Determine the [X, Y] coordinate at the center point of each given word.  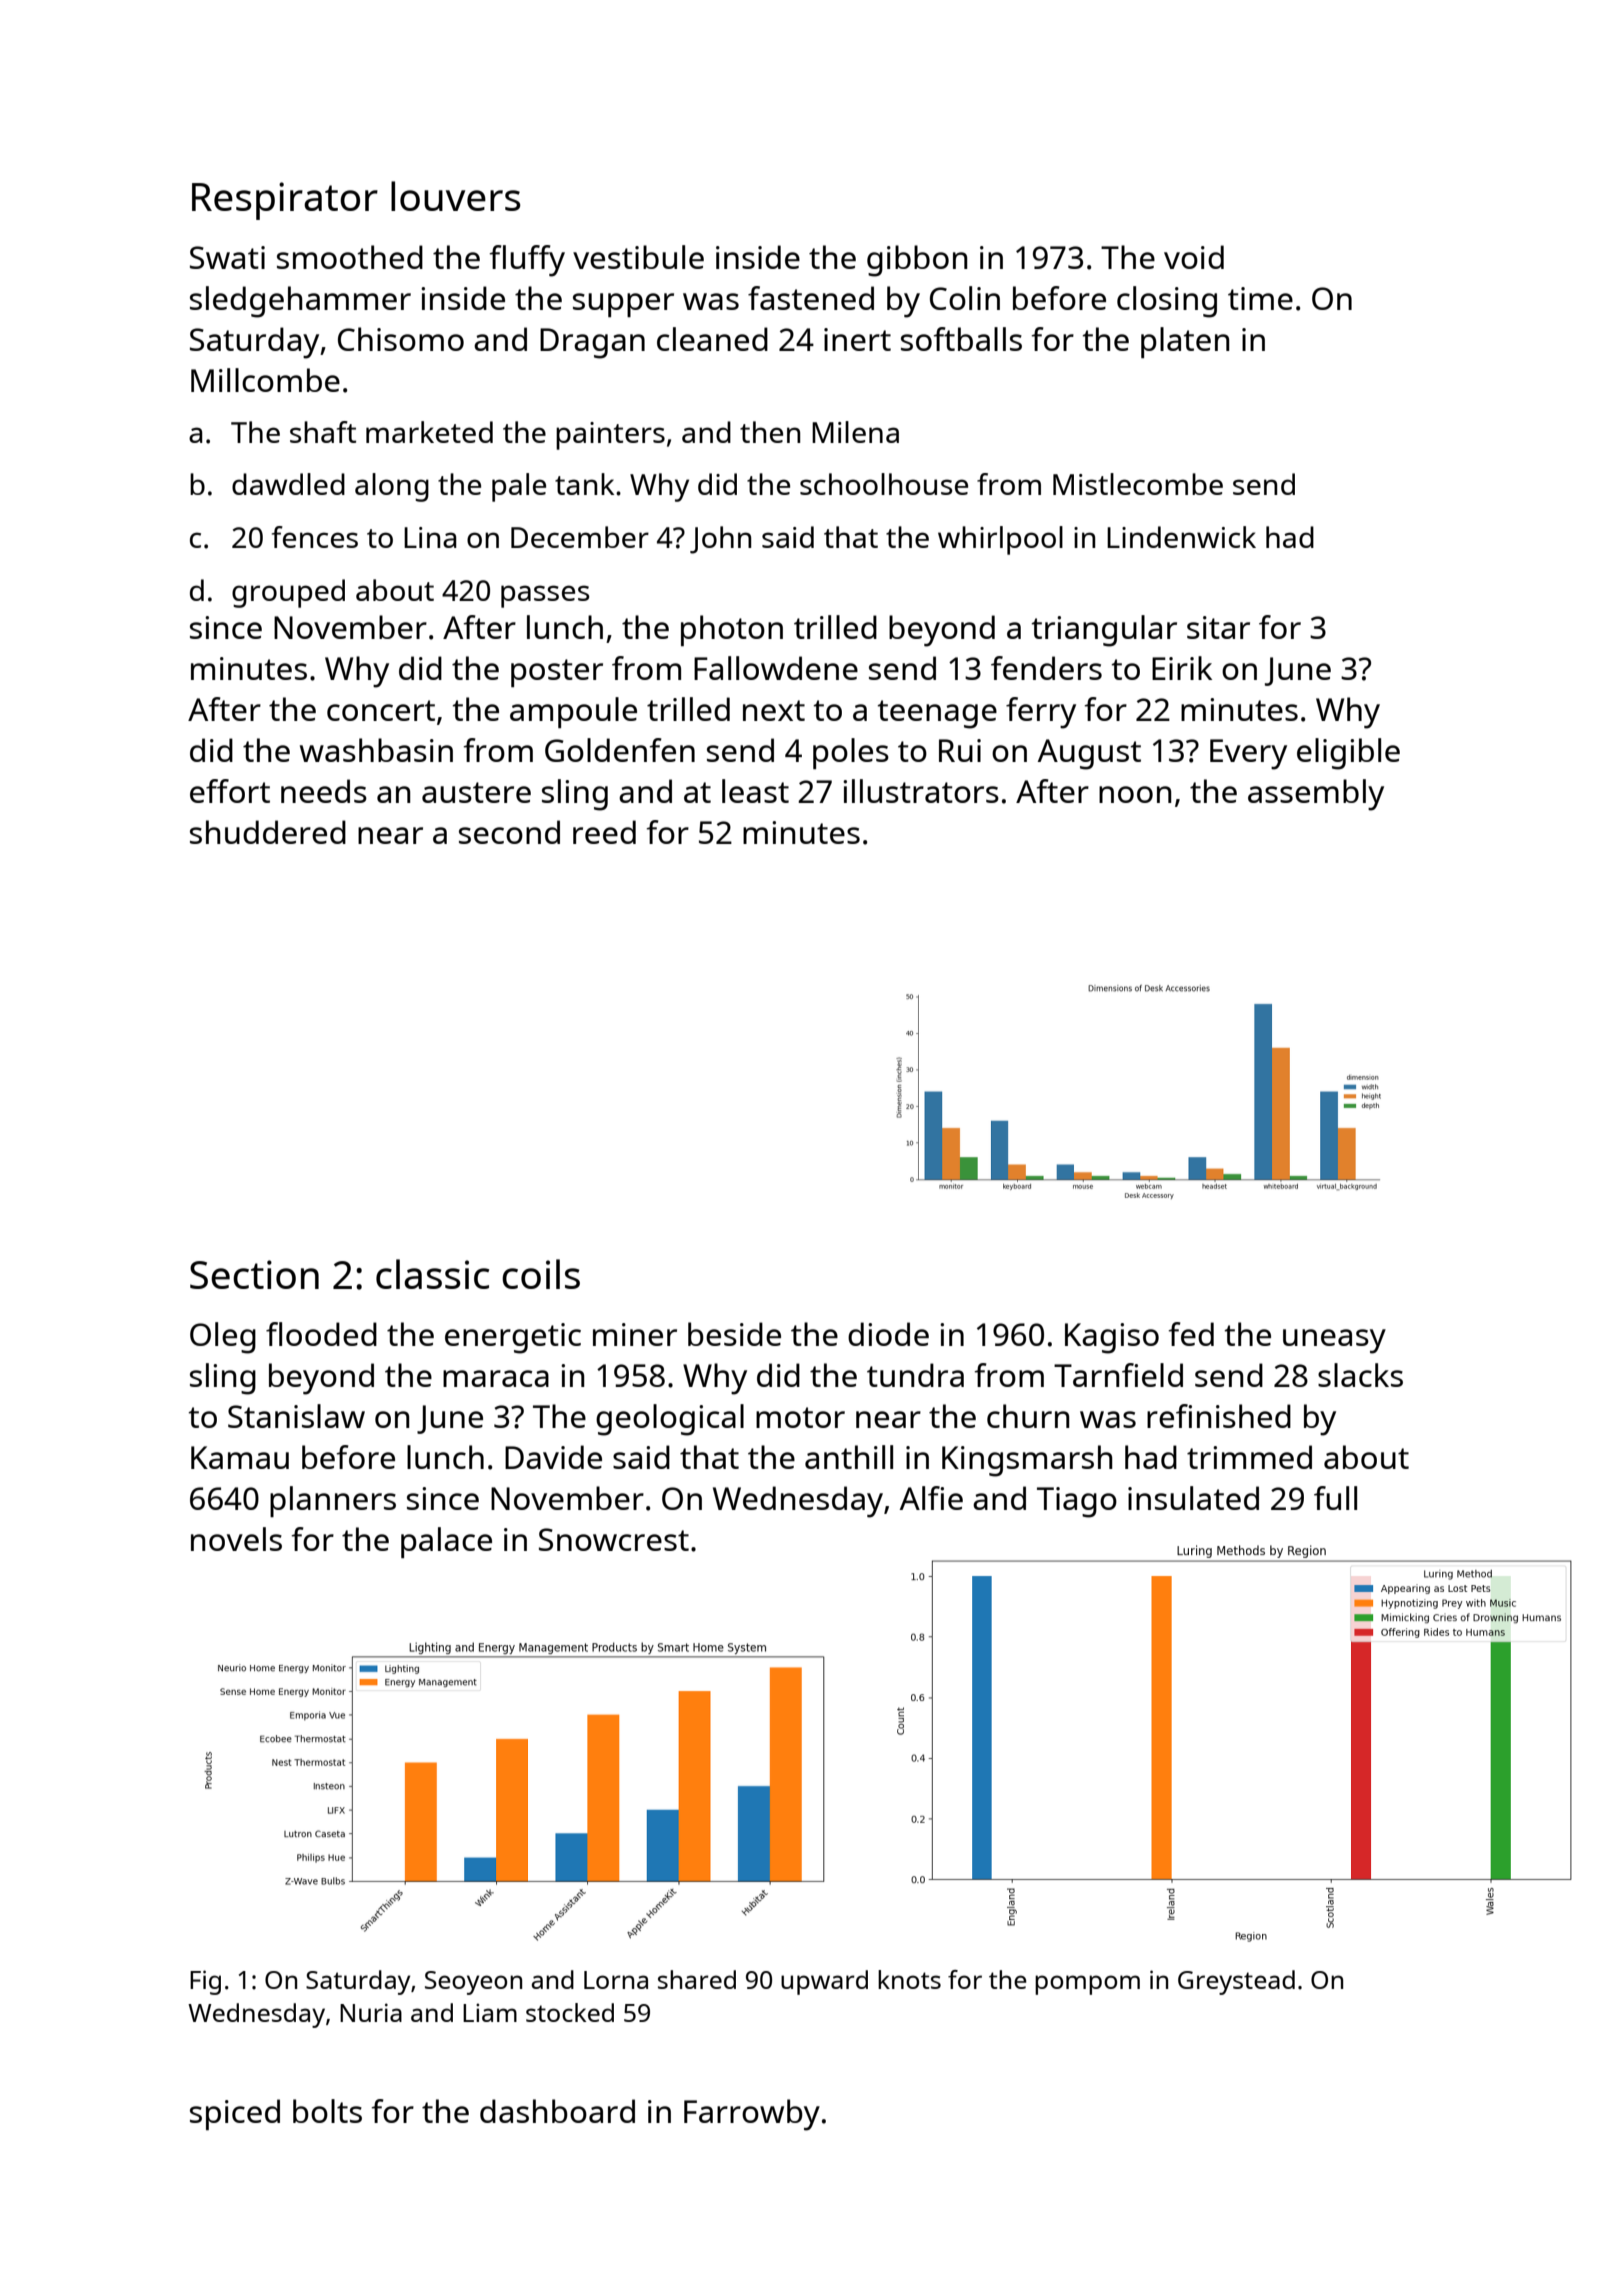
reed [604, 832]
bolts [327, 2111]
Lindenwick [1181, 537]
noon [1135, 794]
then [770, 432]
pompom [1087, 1985]
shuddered [268, 832]
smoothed [350, 257]
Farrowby [752, 2115]
